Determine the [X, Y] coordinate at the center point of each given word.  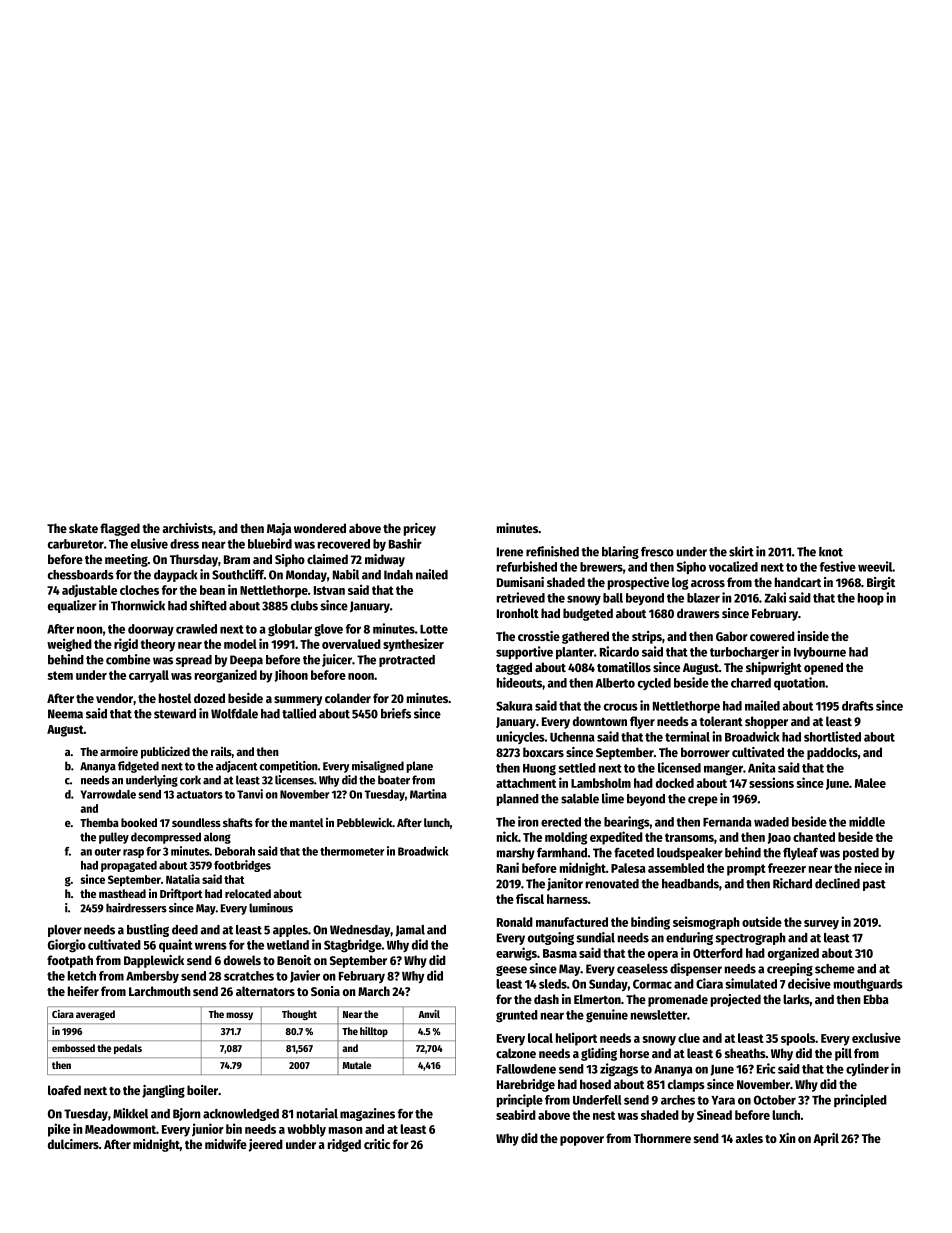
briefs [396, 713]
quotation [799, 683]
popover [582, 1141]
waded [771, 822]
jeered [265, 1145]
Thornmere [662, 1138]
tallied [299, 713]
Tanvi [250, 794]
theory [158, 645]
